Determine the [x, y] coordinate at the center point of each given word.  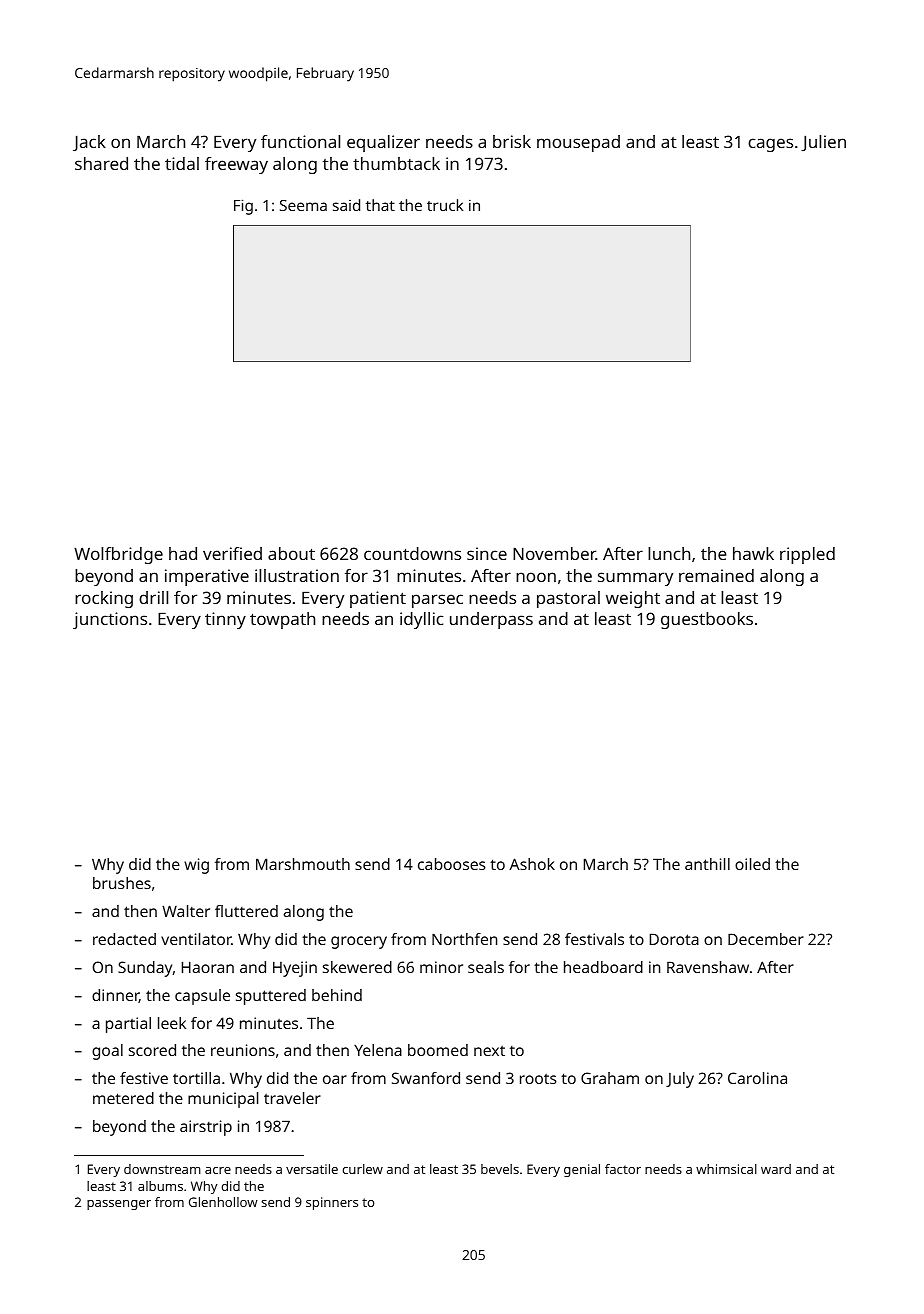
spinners [332, 1203]
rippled [807, 555]
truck [445, 205]
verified [232, 553]
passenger [119, 1205]
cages [770, 145]
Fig [243, 207]
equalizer [383, 143]
